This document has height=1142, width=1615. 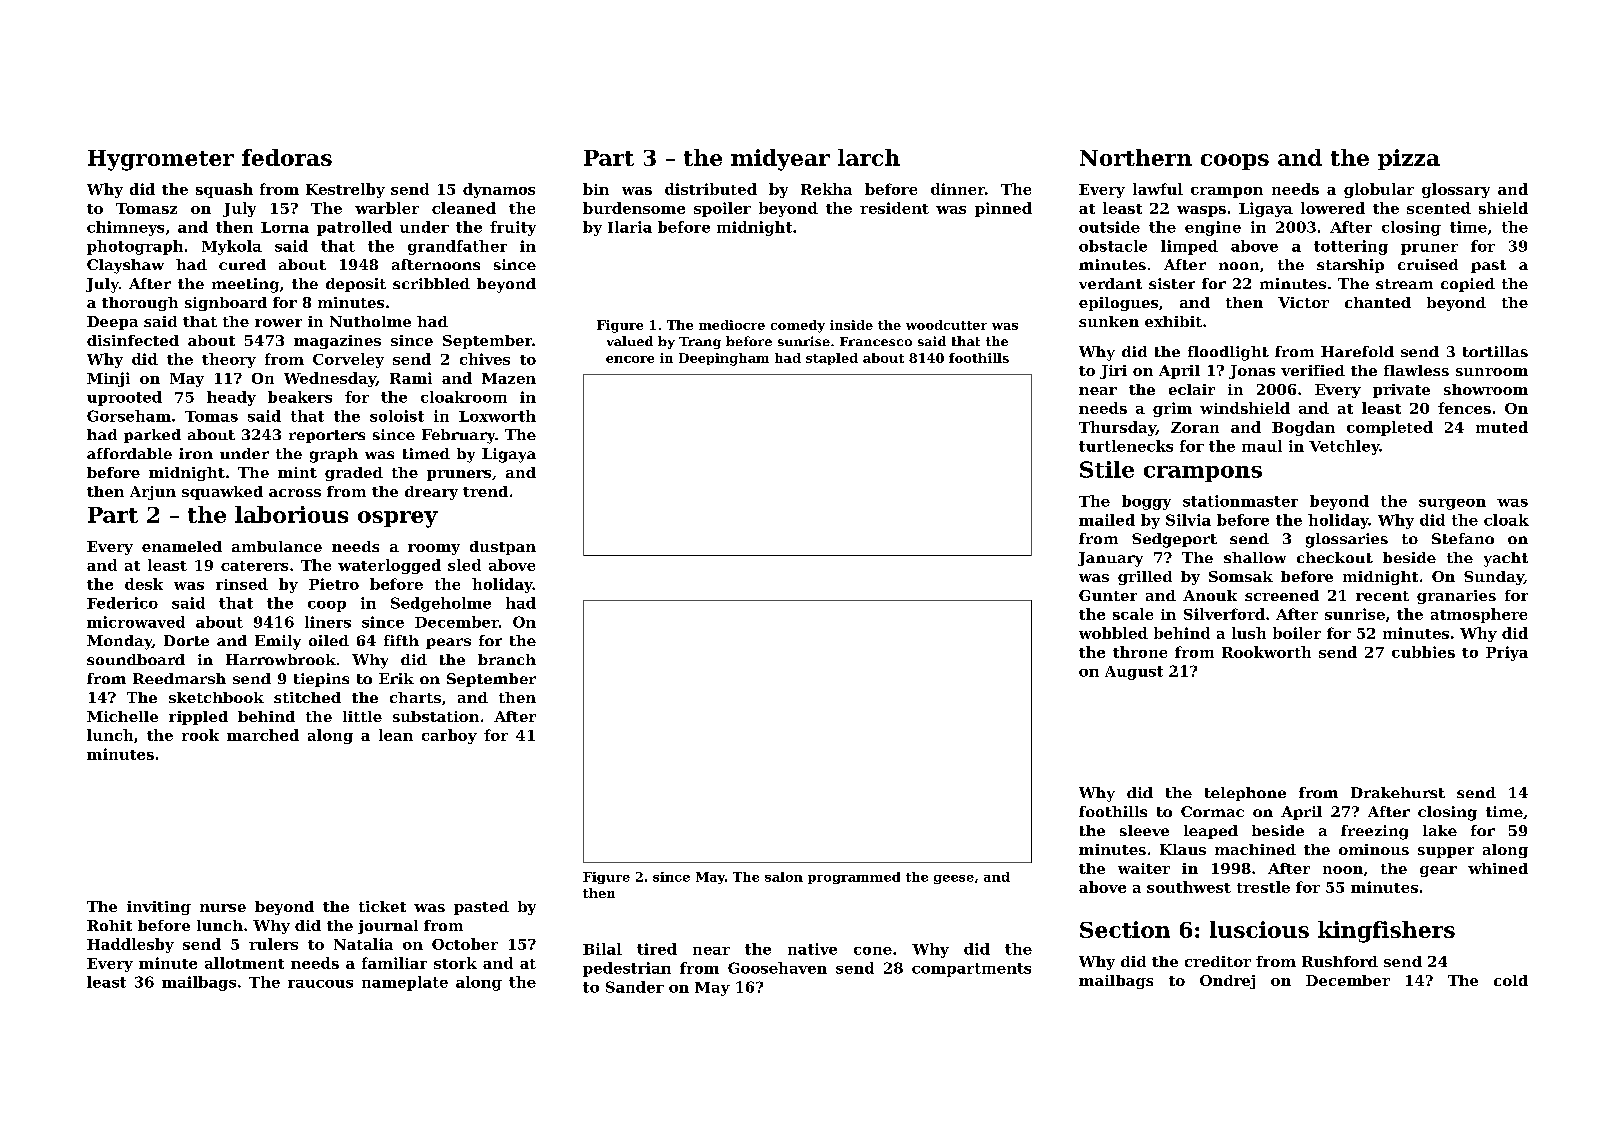 I want to click on squash, so click(x=224, y=190).
